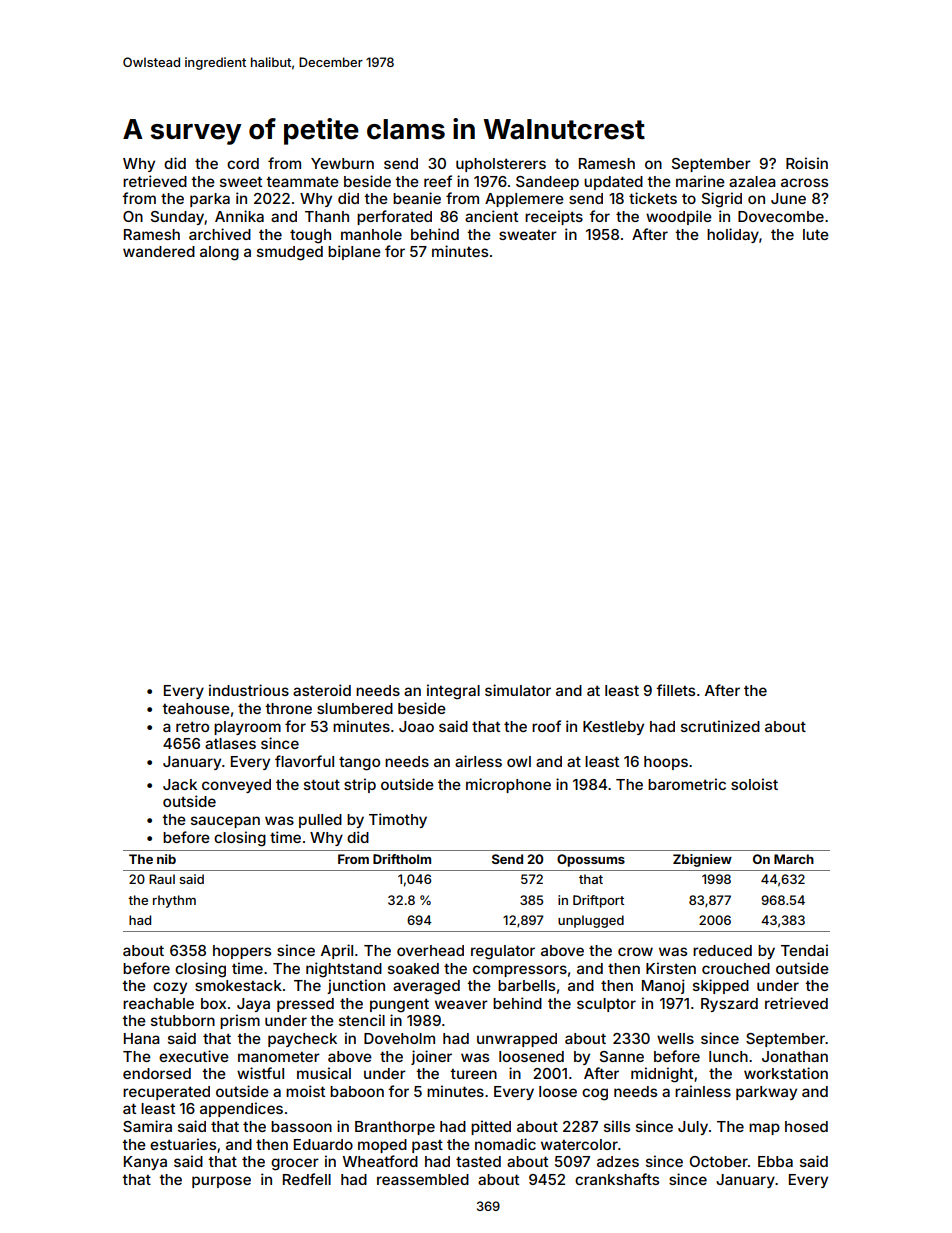  I want to click on updated, so click(613, 183).
